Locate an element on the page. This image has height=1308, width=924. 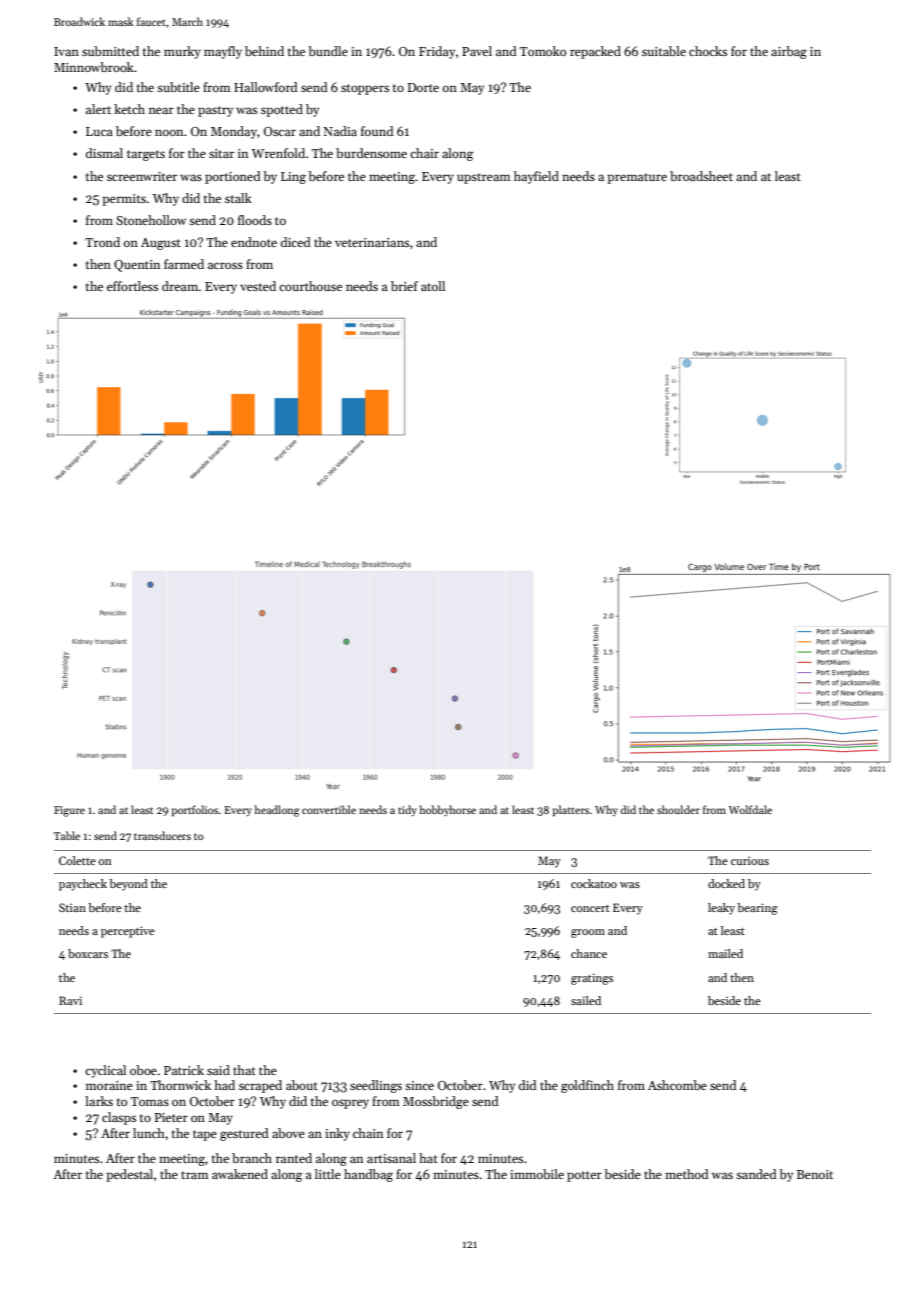
tidy is located at coordinates (407, 811).
